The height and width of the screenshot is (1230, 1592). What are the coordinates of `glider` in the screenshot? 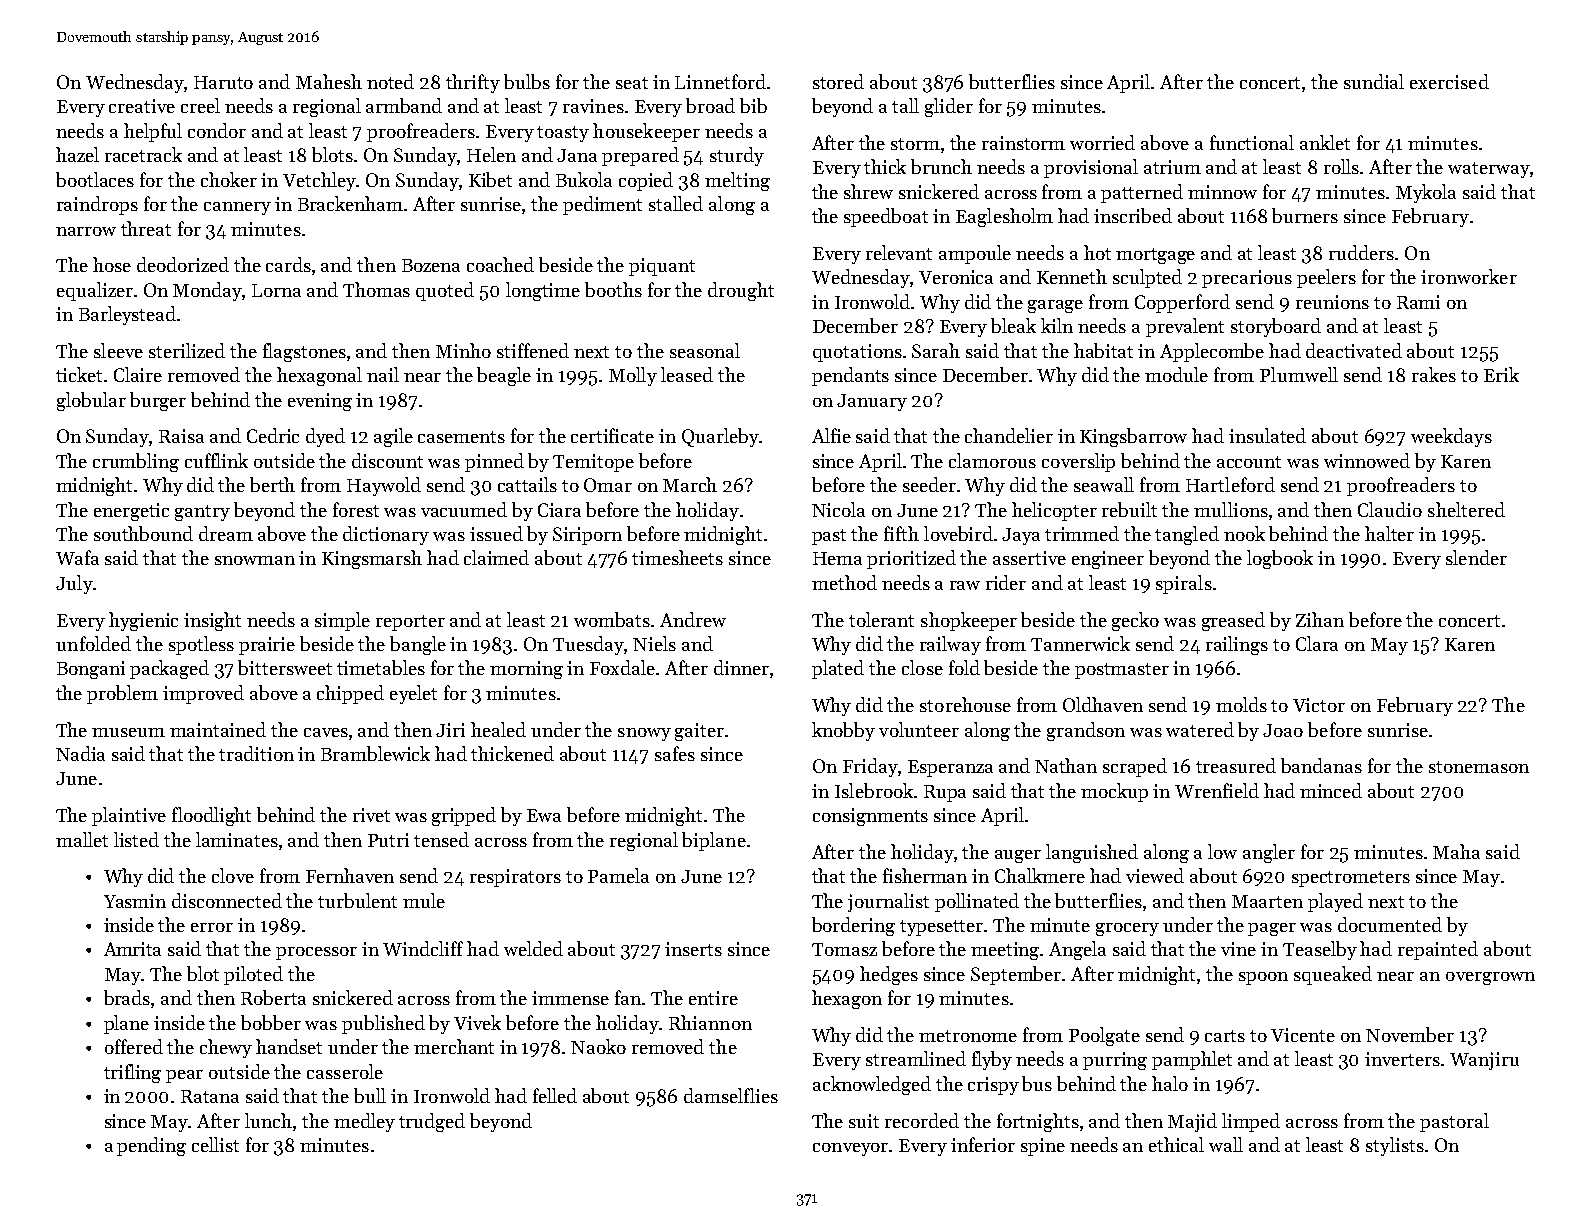 It's located at (949, 107).
